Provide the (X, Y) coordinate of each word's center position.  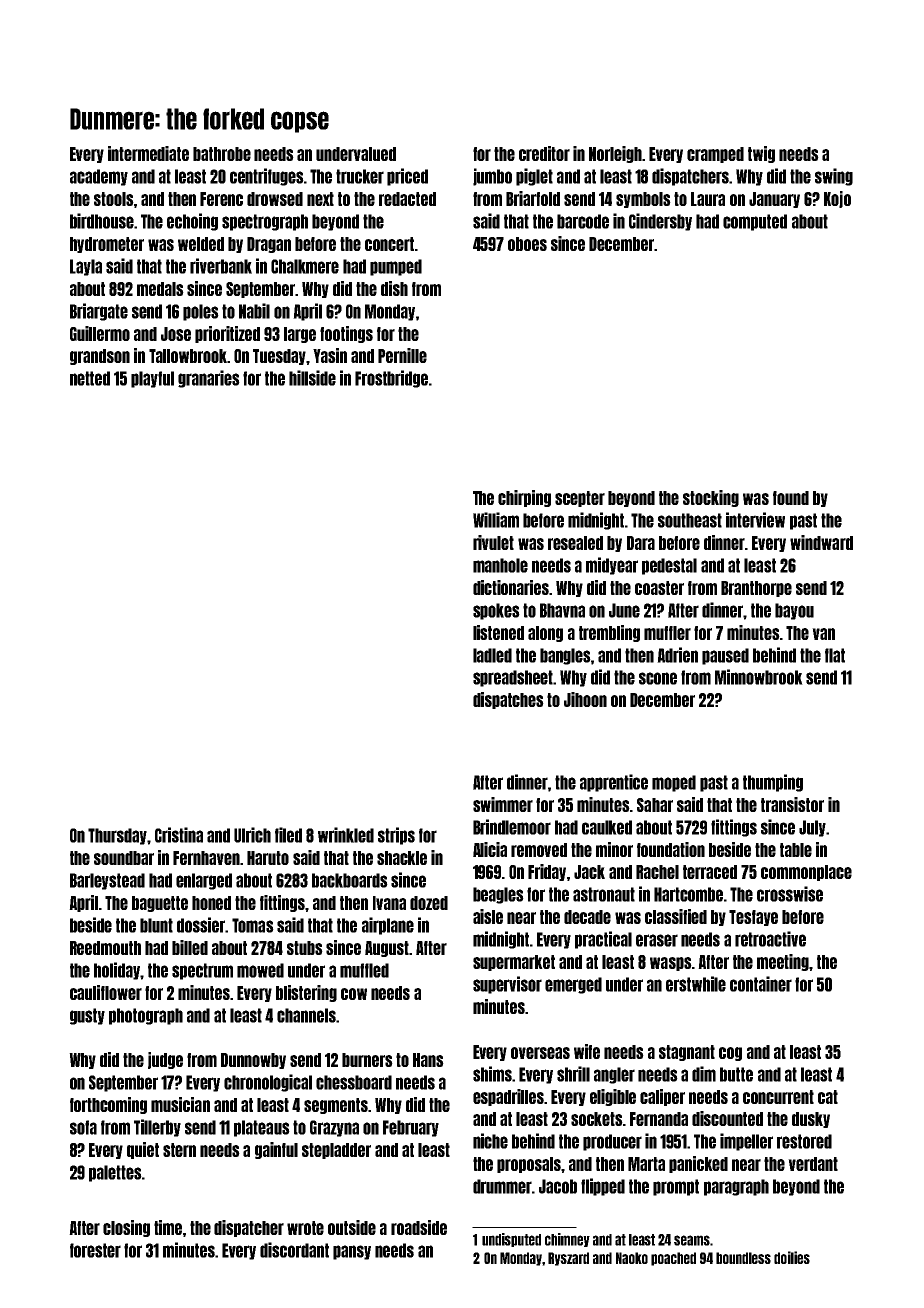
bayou (794, 611)
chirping (524, 498)
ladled (492, 655)
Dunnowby (253, 1061)
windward (821, 542)
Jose (176, 334)
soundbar (124, 858)
